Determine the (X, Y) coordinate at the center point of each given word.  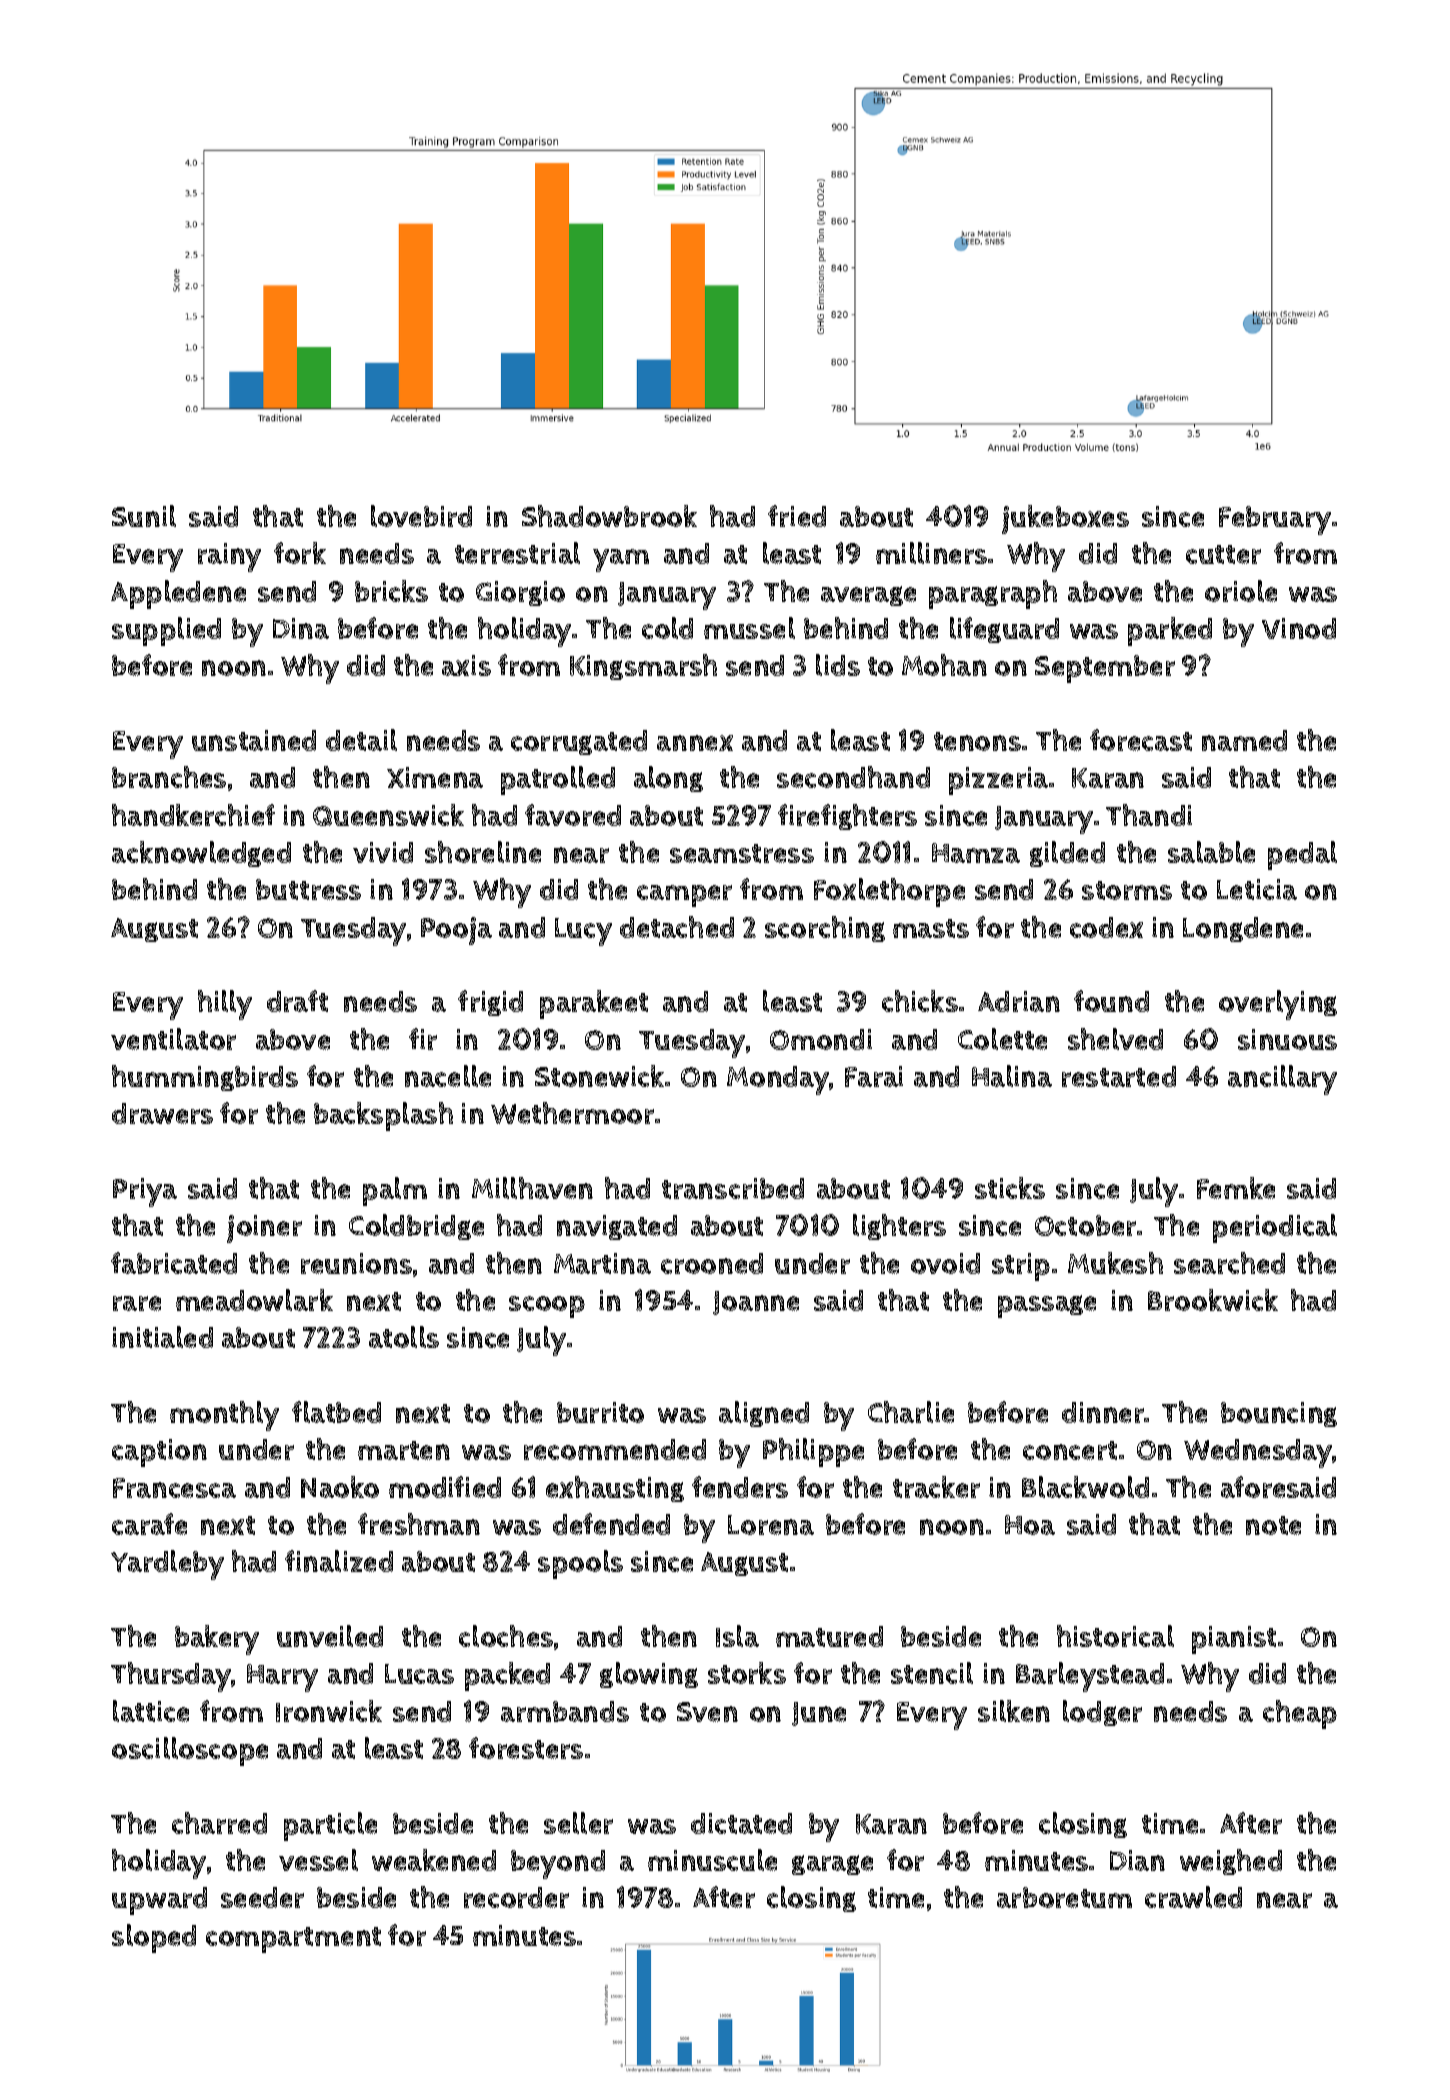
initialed (162, 1337)
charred (219, 1823)
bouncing (1279, 1414)
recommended (615, 1449)
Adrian (1019, 1001)
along (668, 779)
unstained (254, 740)
